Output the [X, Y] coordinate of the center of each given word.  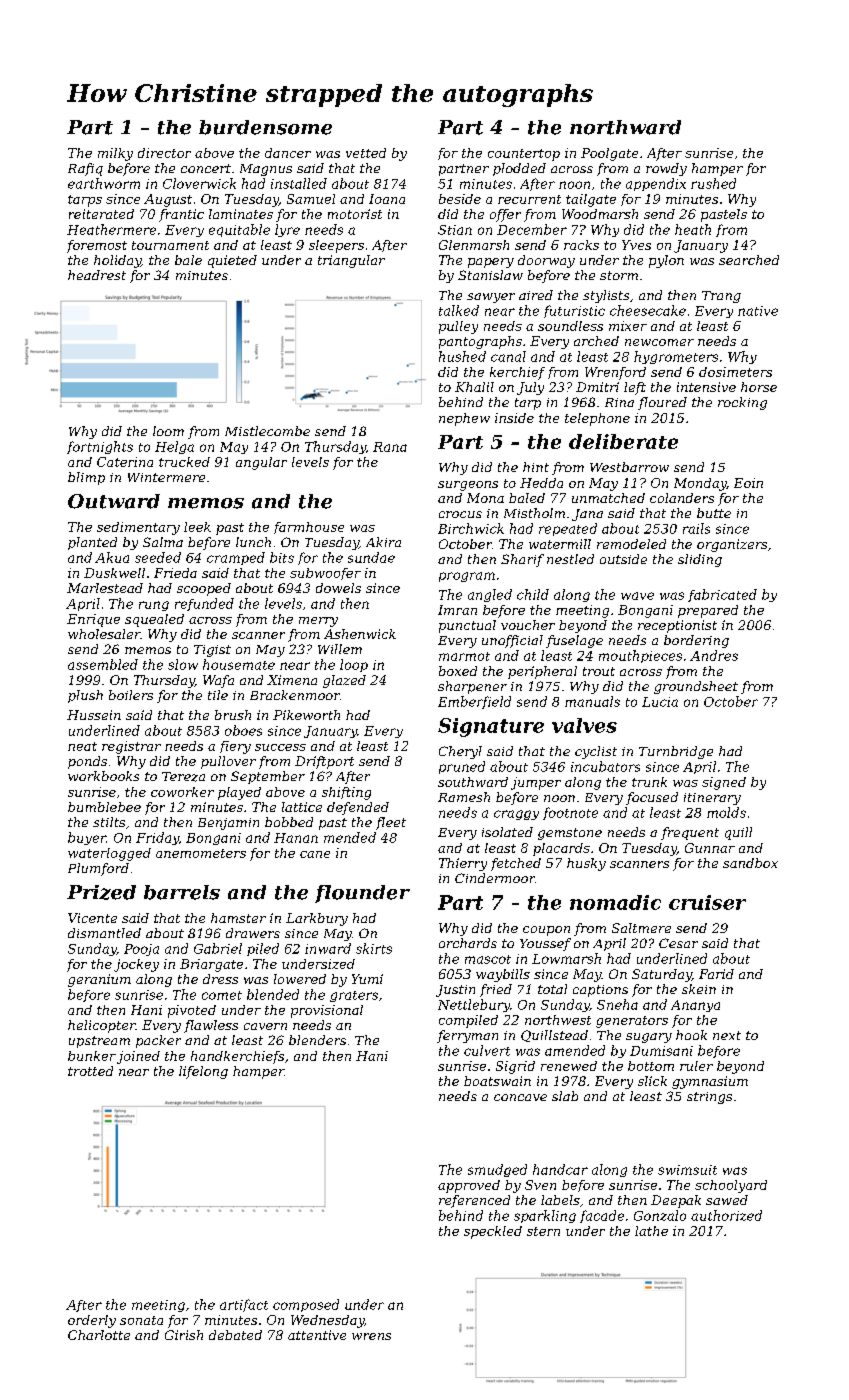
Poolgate [609, 154]
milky [115, 154]
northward [625, 127]
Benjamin [228, 824]
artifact [244, 1305]
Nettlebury [474, 1005]
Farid [716, 974]
